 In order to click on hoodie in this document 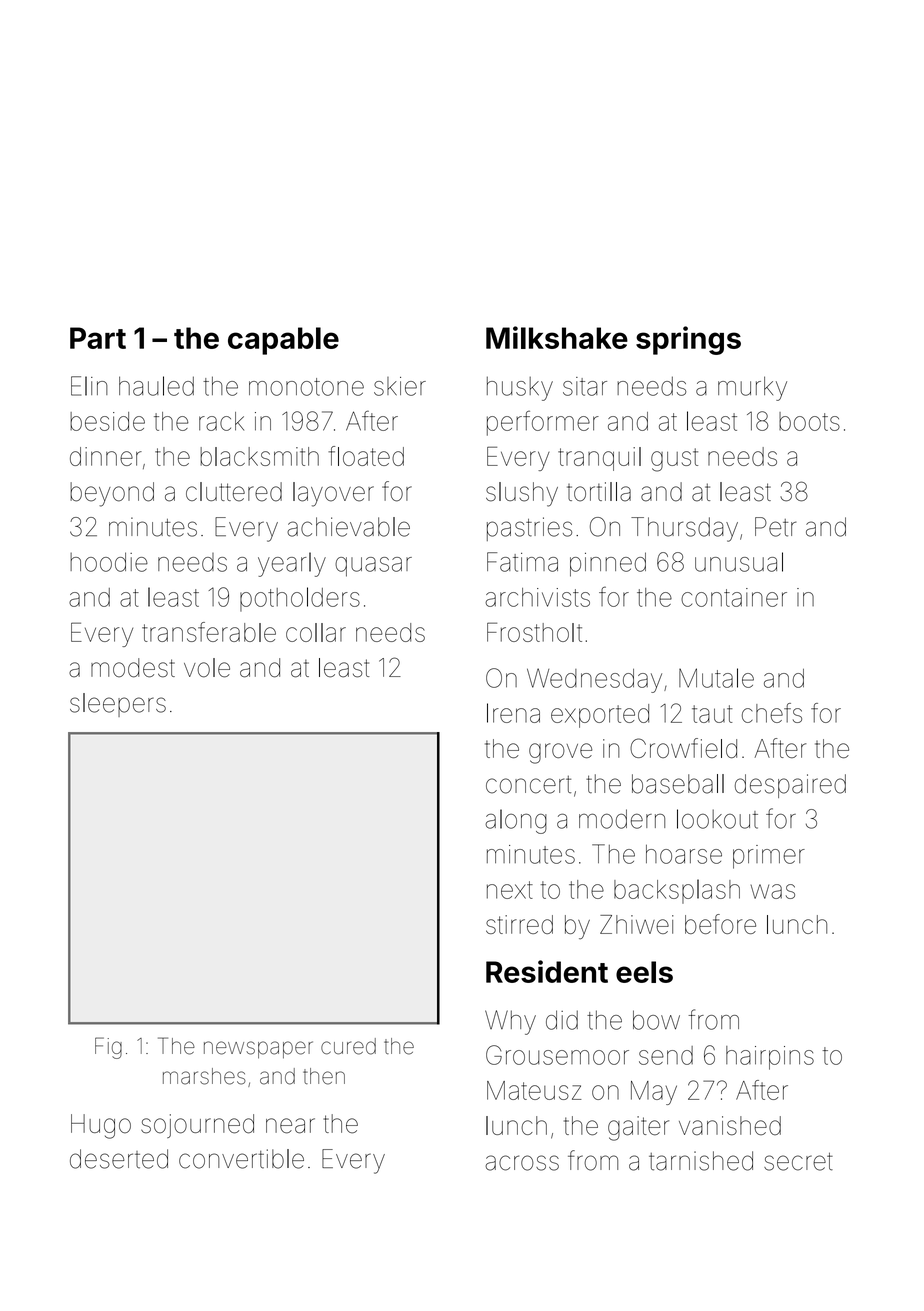, I will do `click(109, 562)`.
